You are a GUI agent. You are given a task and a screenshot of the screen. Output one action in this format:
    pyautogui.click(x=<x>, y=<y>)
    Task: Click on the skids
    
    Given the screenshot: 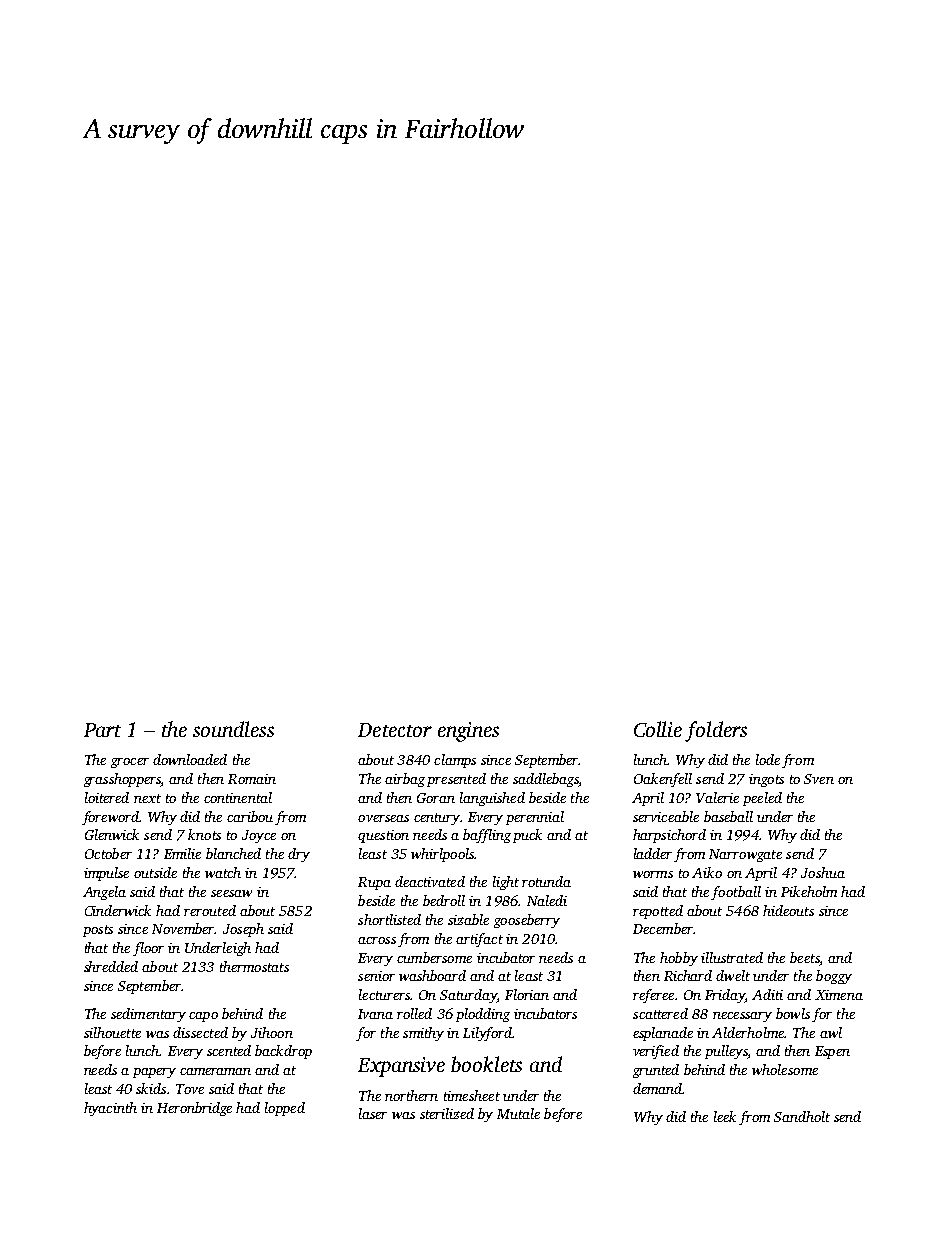 What is the action you would take?
    pyautogui.click(x=151, y=1088)
